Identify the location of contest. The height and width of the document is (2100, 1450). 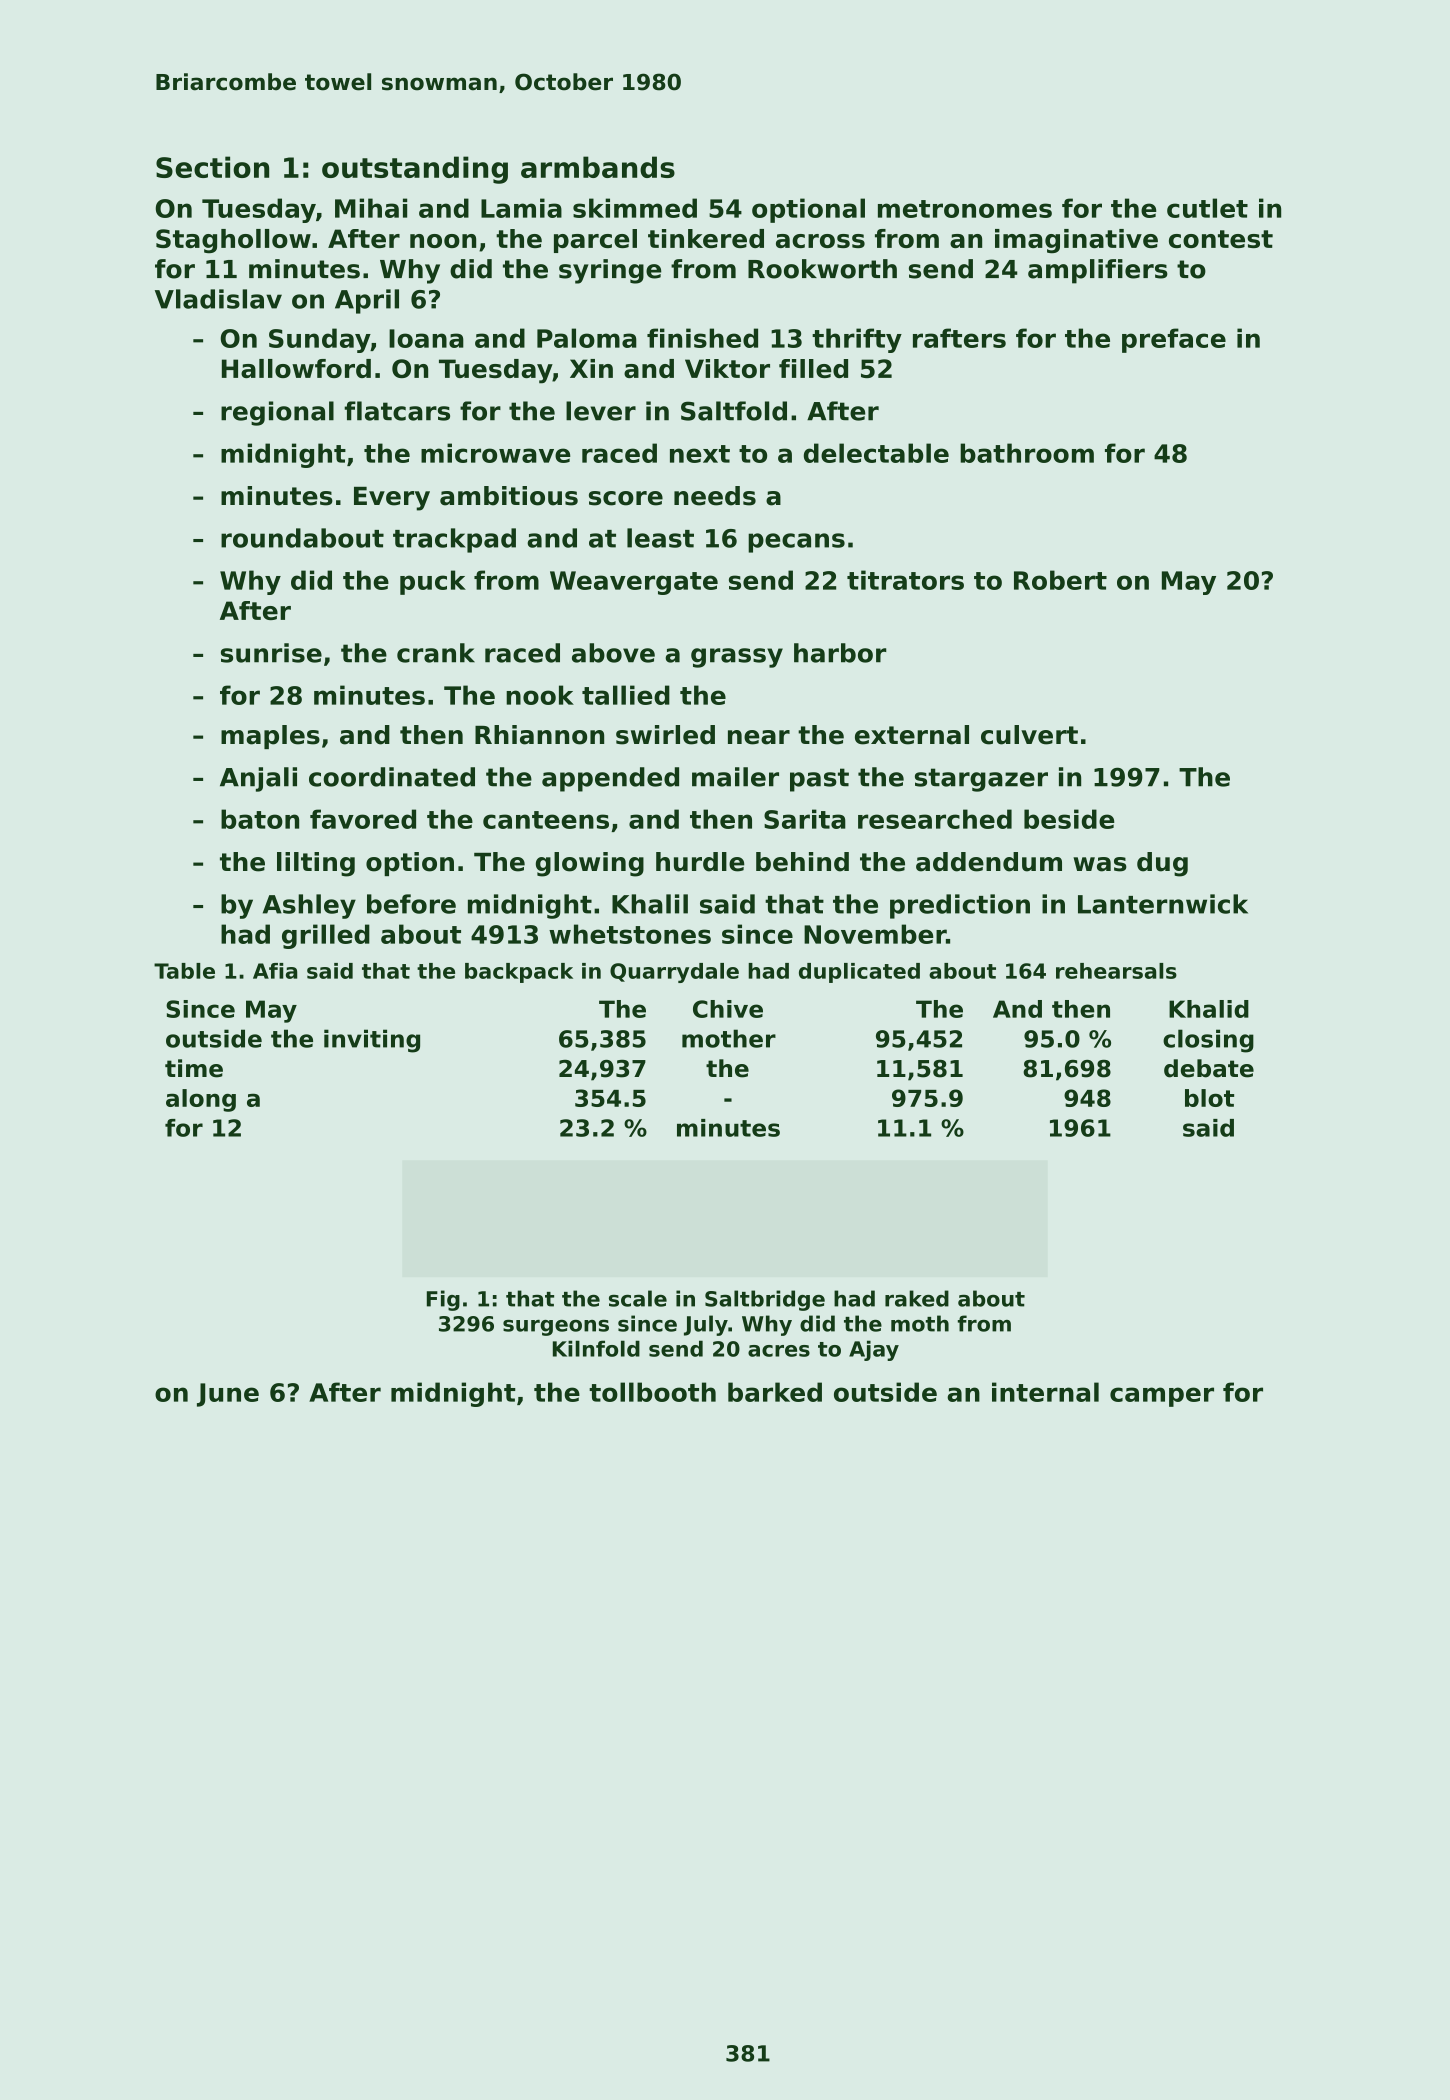
(1221, 239).
